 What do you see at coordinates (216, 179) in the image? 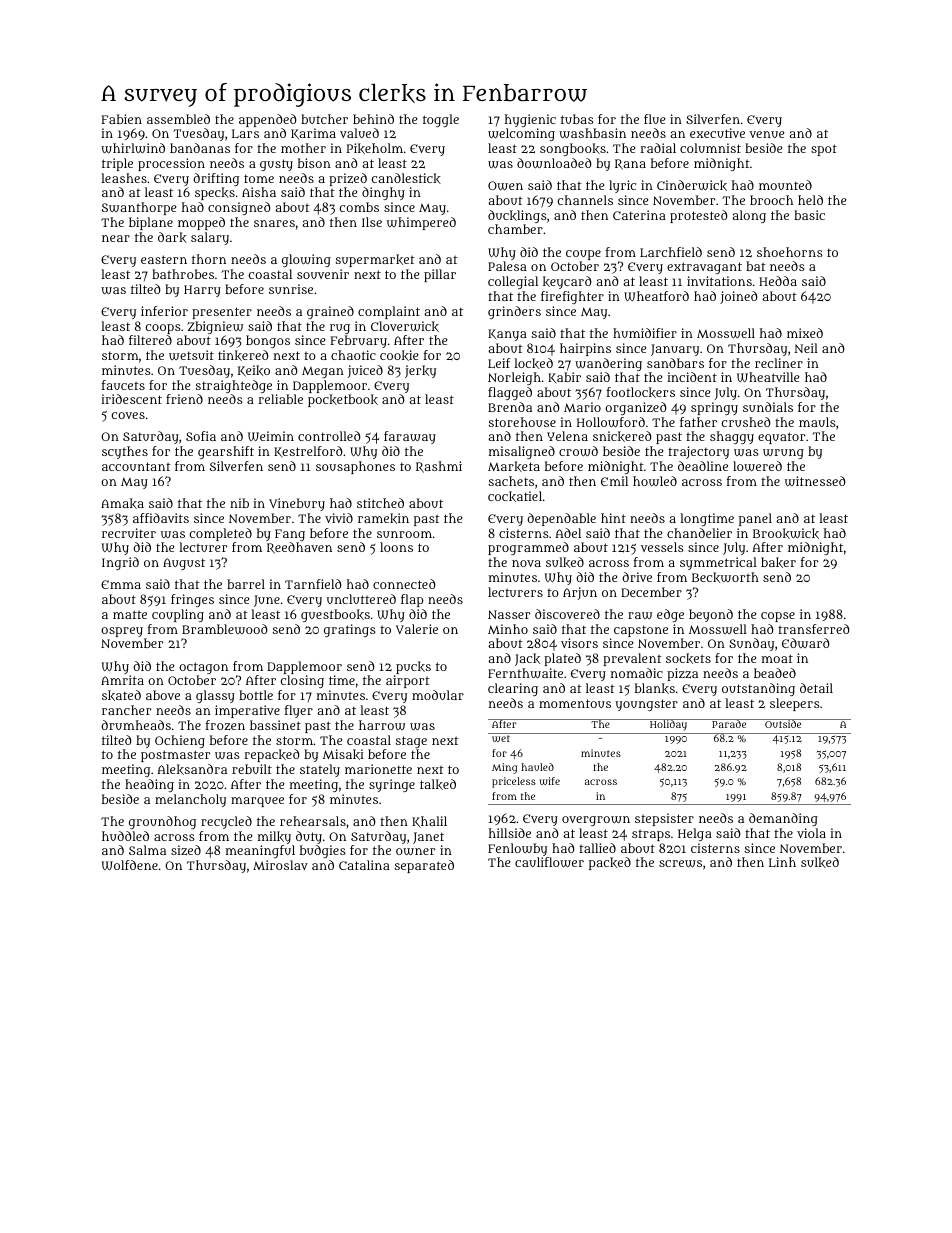
I see `drifting` at bounding box center [216, 179].
